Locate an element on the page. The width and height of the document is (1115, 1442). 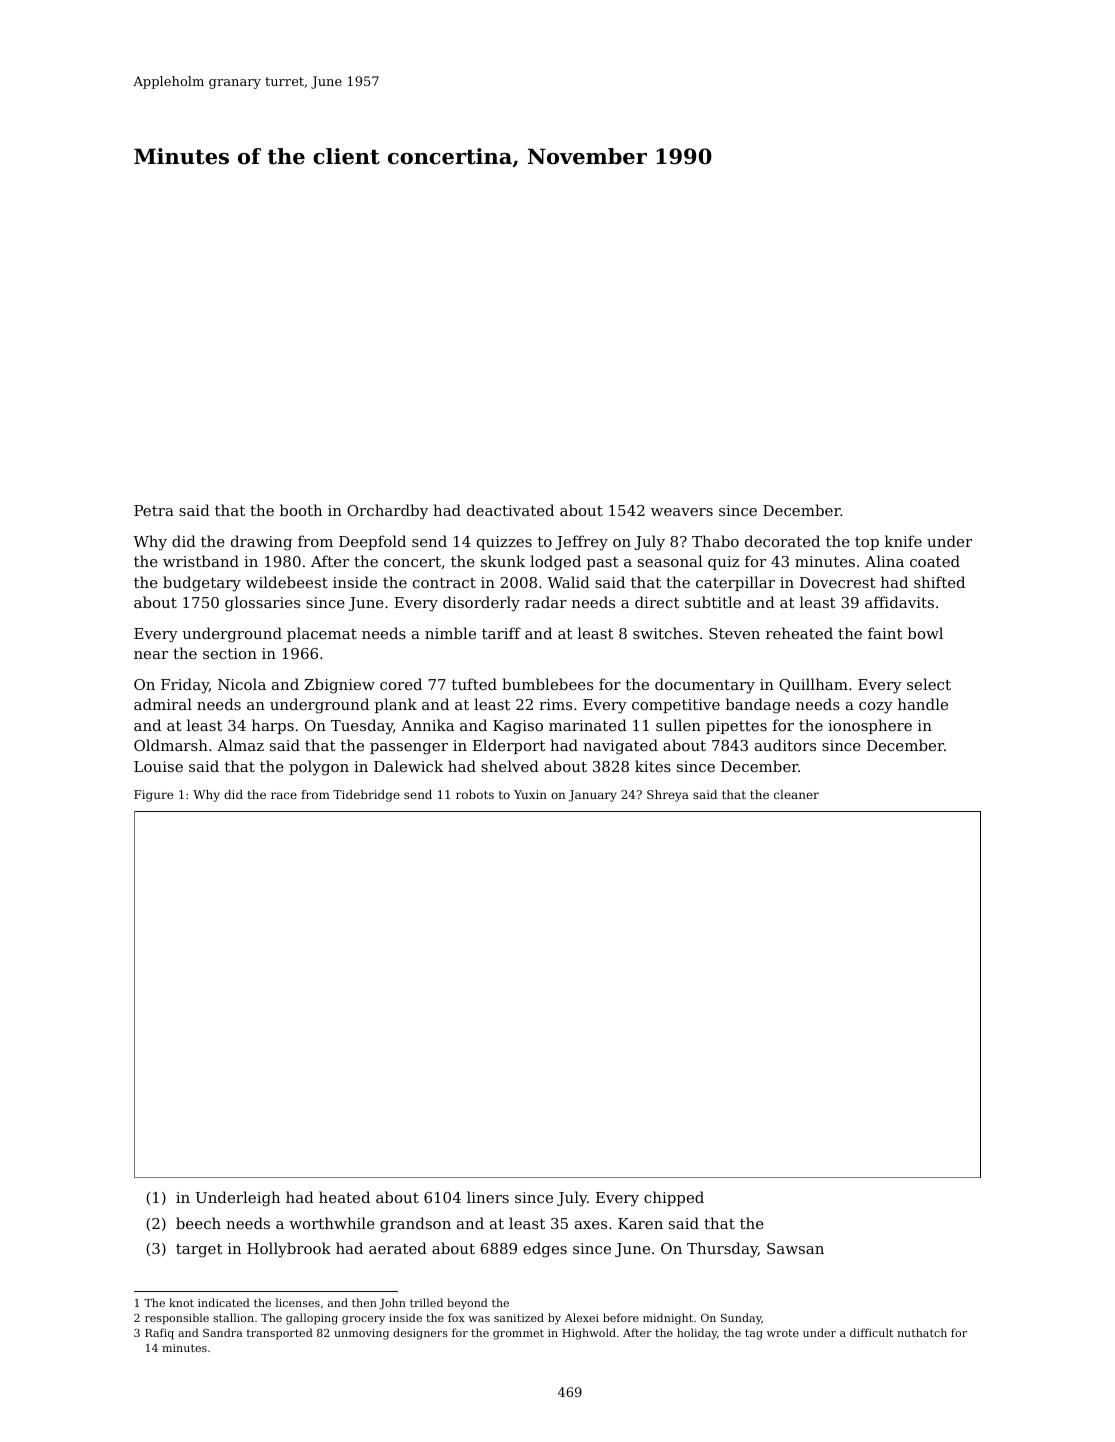
weavers is located at coordinates (682, 512).
